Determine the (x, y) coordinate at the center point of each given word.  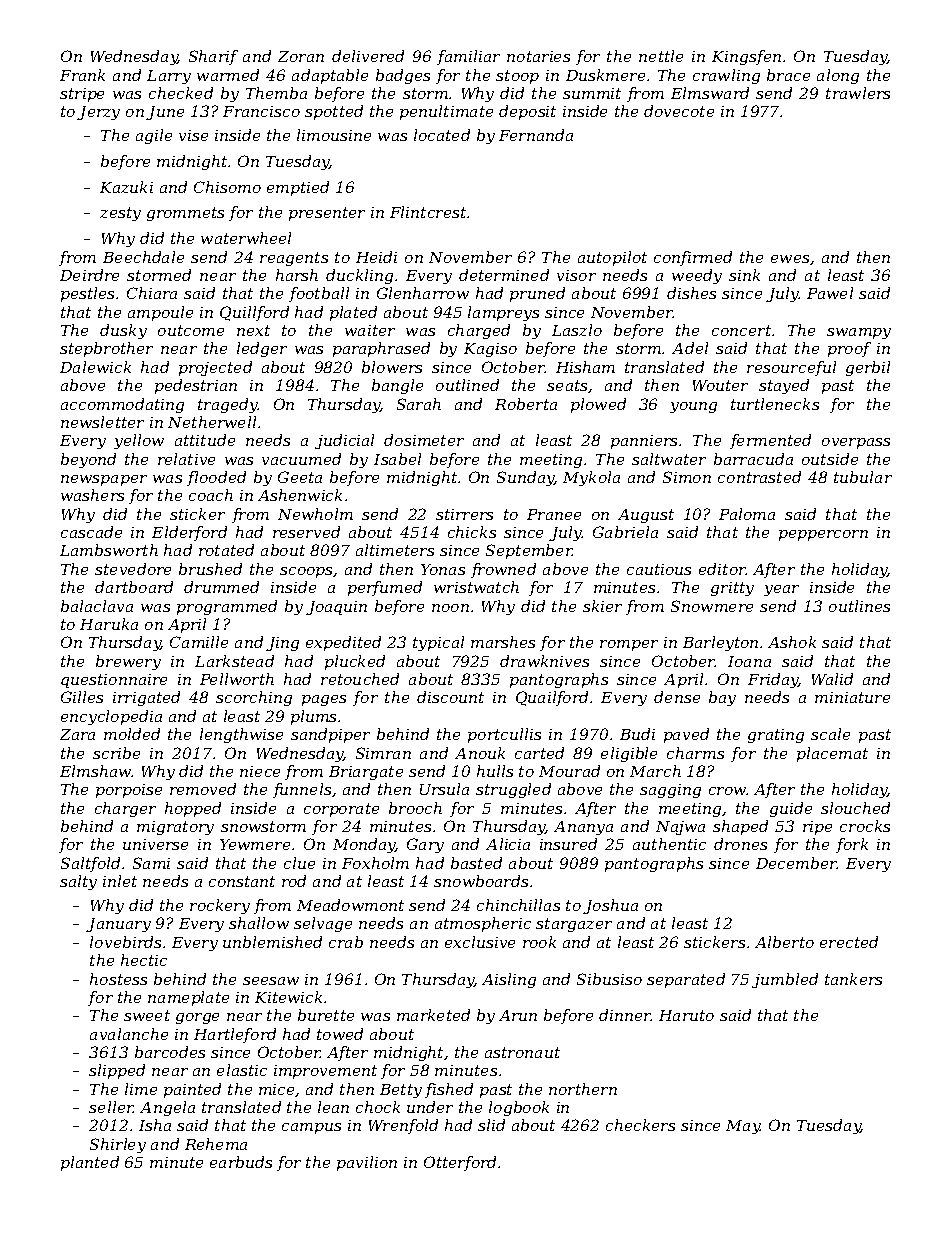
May (743, 1127)
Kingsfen (746, 57)
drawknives (544, 661)
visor (576, 275)
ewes (790, 259)
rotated (226, 550)
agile (154, 136)
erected (849, 942)
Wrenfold (403, 1126)
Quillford (254, 313)
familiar (468, 57)
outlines (859, 606)
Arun (518, 1015)
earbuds (241, 1162)
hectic (144, 960)
